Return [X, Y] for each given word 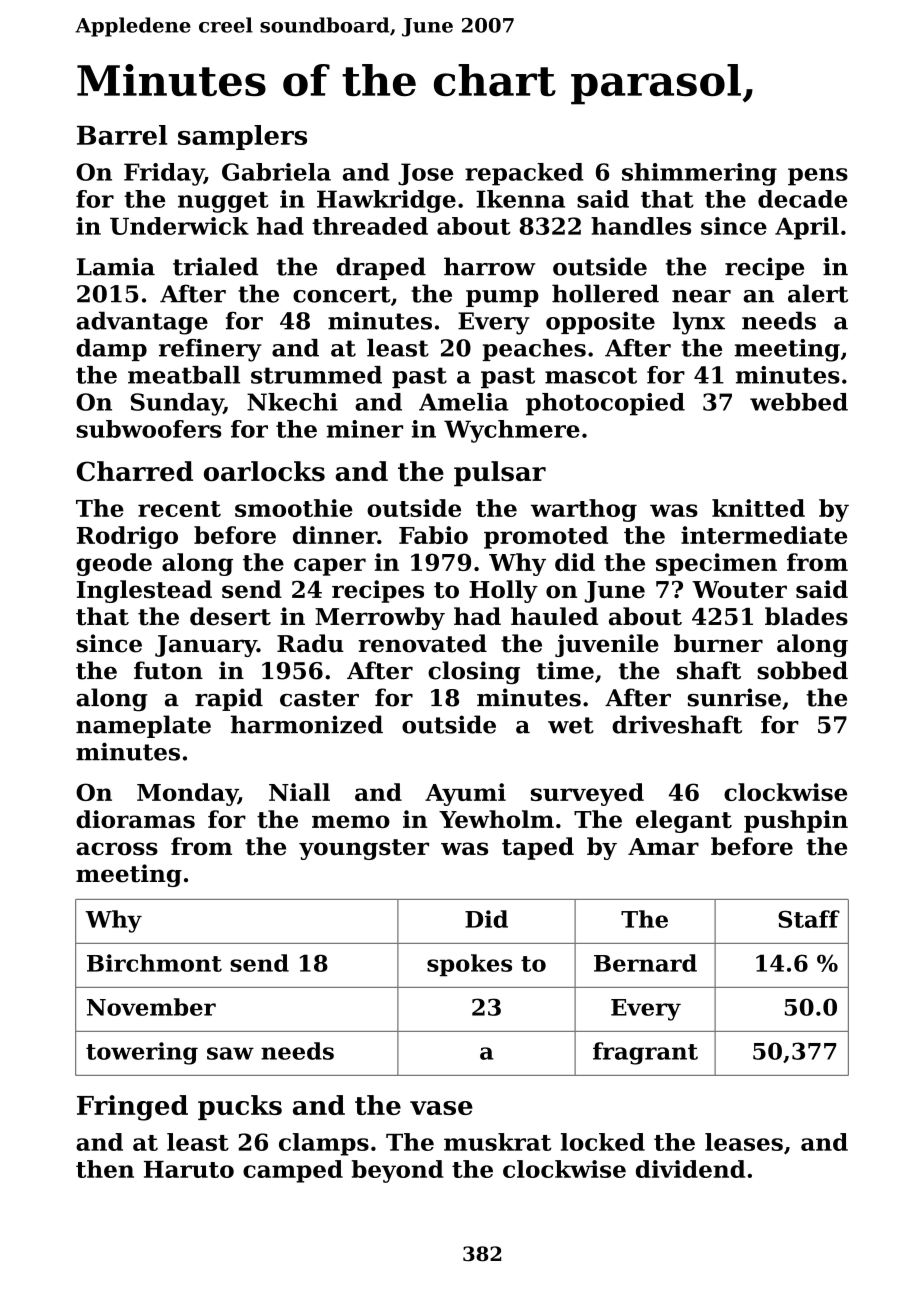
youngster [364, 849]
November [151, 1007]
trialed [215, 266]
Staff [809, 919]
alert [818, 293]
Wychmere [512, 431]
